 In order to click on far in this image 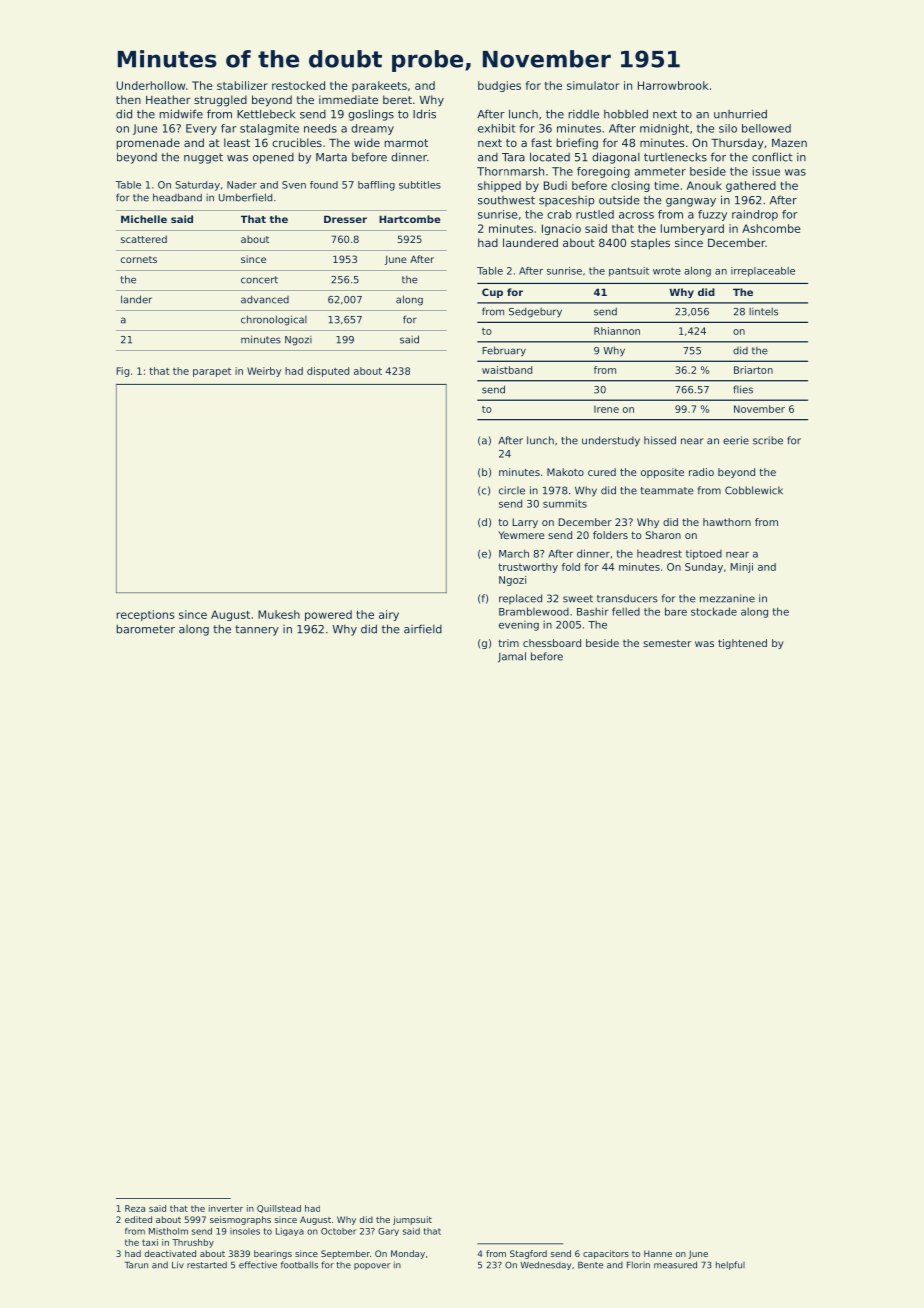, I will do `click(229, 128)`.
